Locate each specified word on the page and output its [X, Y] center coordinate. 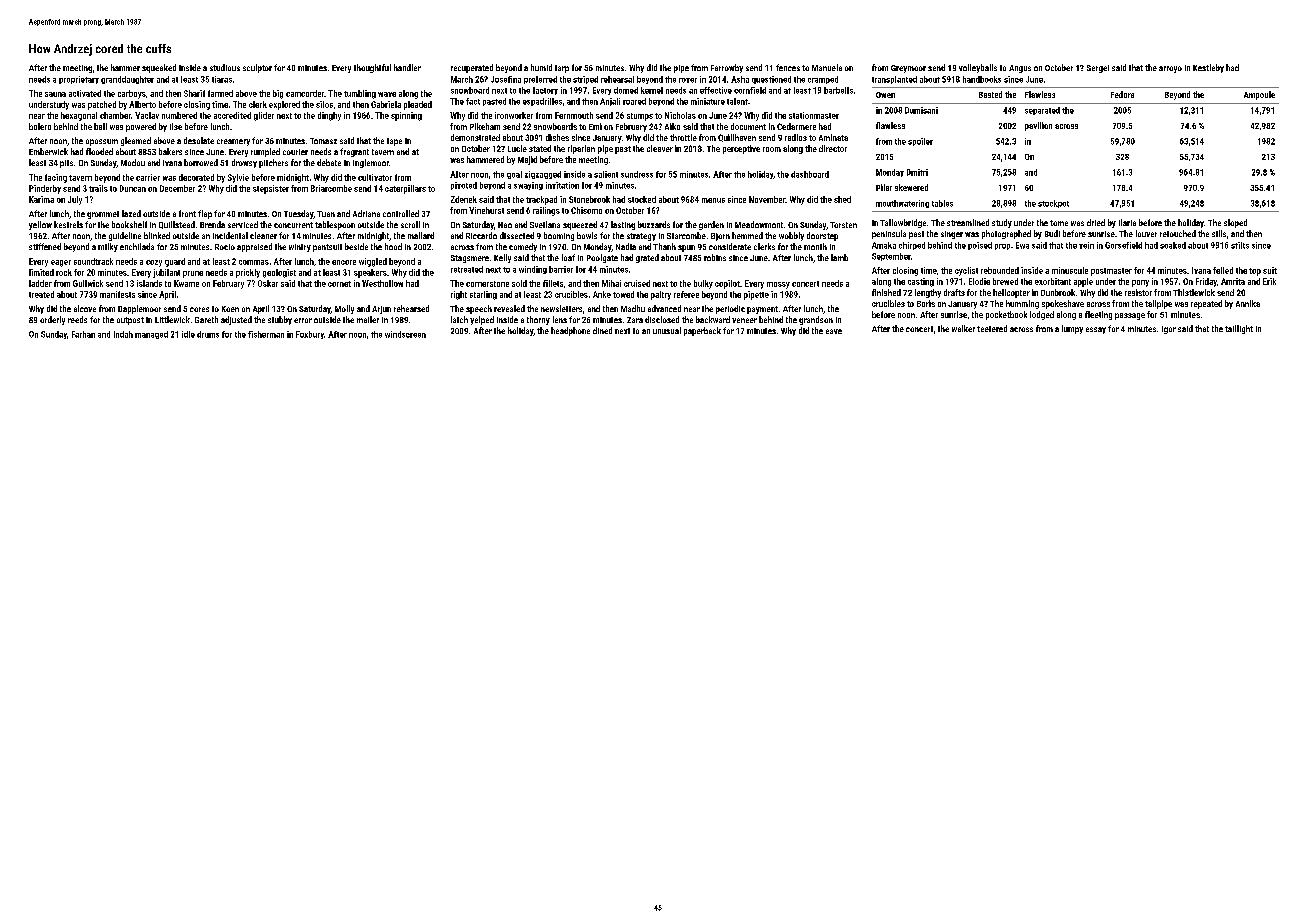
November [767, 199]
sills [1219, 233]
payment [762, 310]
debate [329, 162]
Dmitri [917, 172]
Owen [885, 95]
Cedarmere [796, 126]
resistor [1138, 292]
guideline [125, 236]
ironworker [514, 115]
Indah [123, 334]
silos [324, 104]
